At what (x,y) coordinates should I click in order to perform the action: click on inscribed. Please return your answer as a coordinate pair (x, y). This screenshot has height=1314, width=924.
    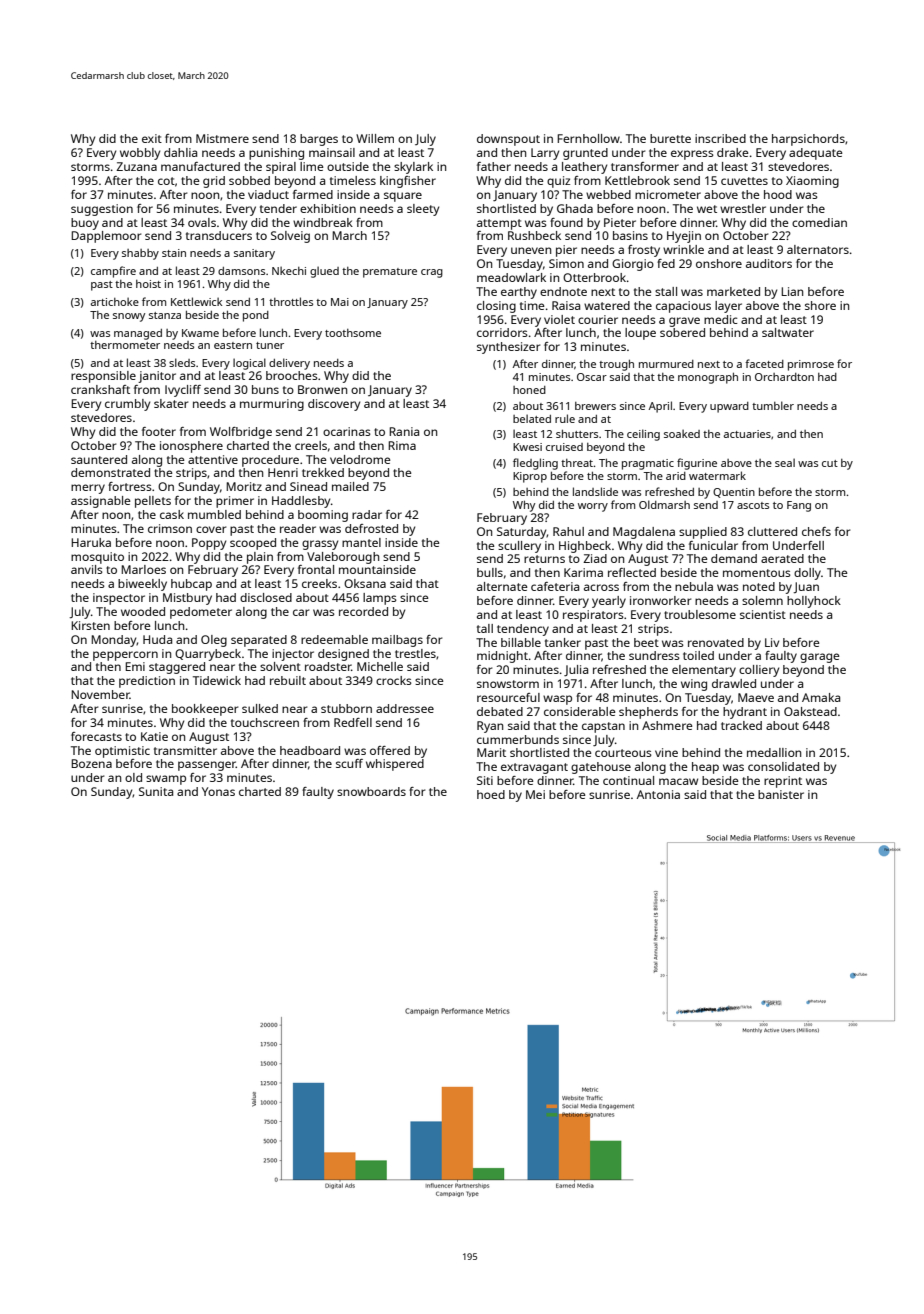
    Looking at the image, I should click on (720, 138).
